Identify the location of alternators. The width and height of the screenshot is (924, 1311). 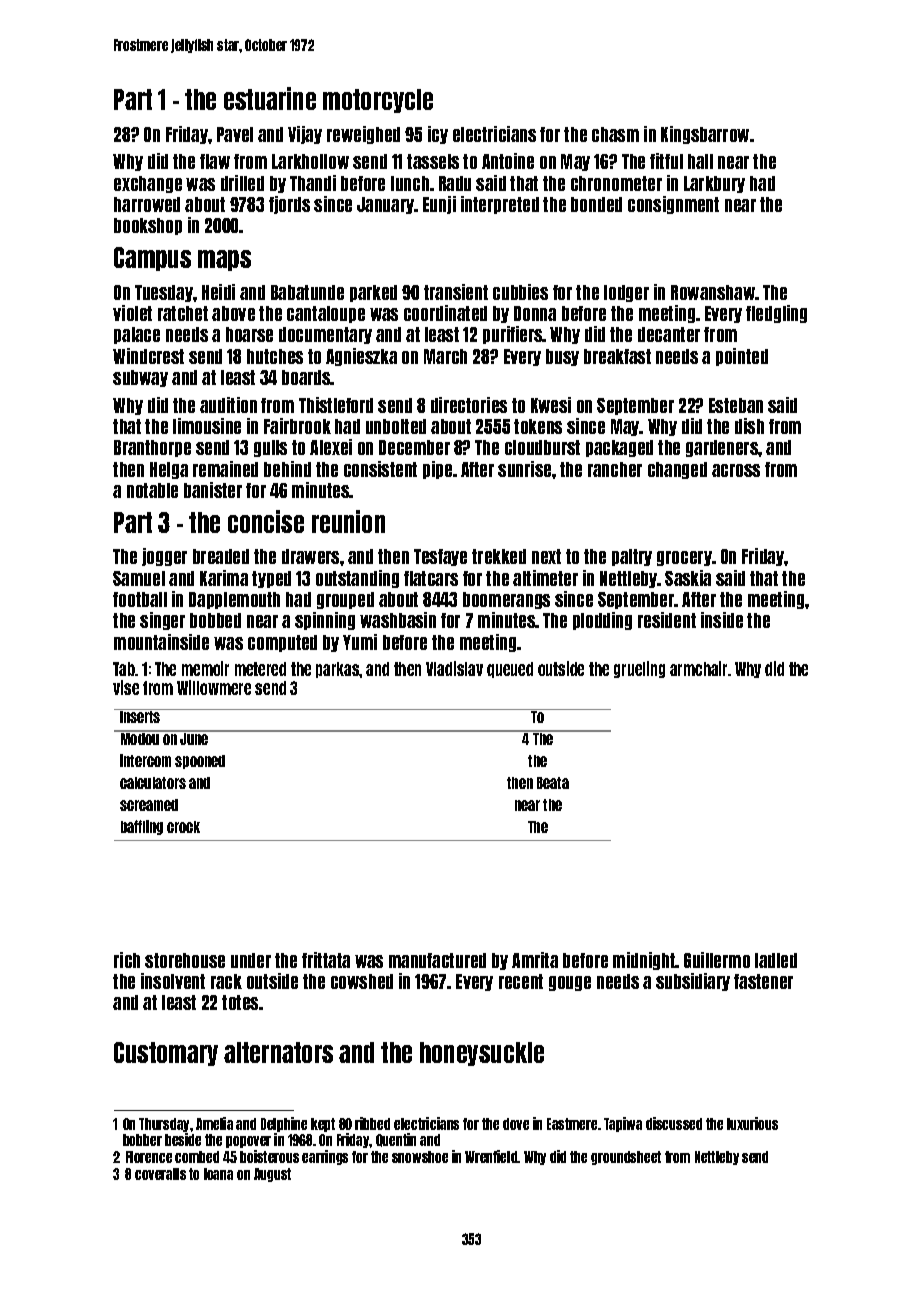
(278, 1052).
